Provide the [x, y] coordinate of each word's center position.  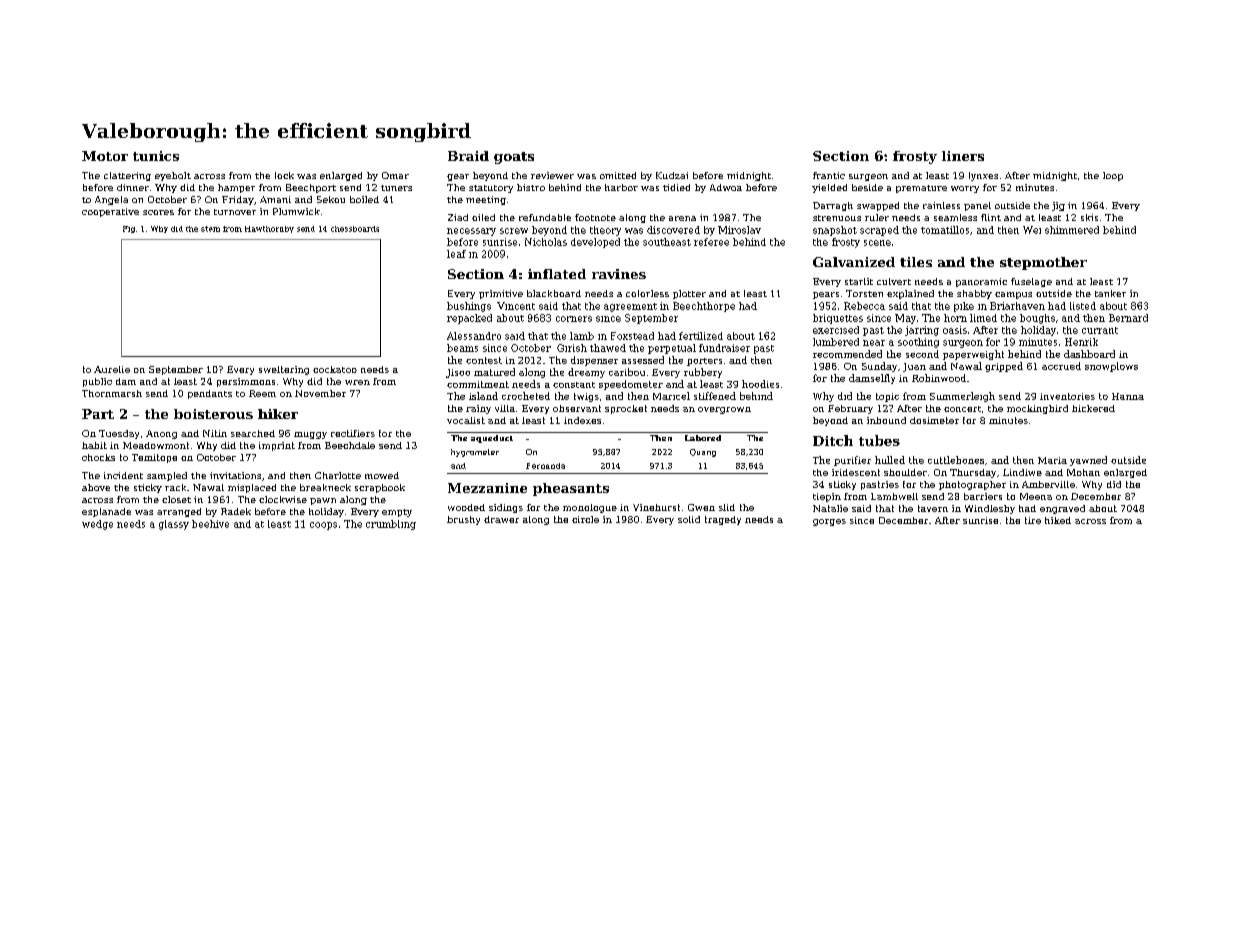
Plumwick [296, 211]
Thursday [973, 473]
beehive [210, 524]
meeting [486, 200]
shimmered [1072, 230]
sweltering [284, 370]
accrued [1061, 366]
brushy [463, 520]
